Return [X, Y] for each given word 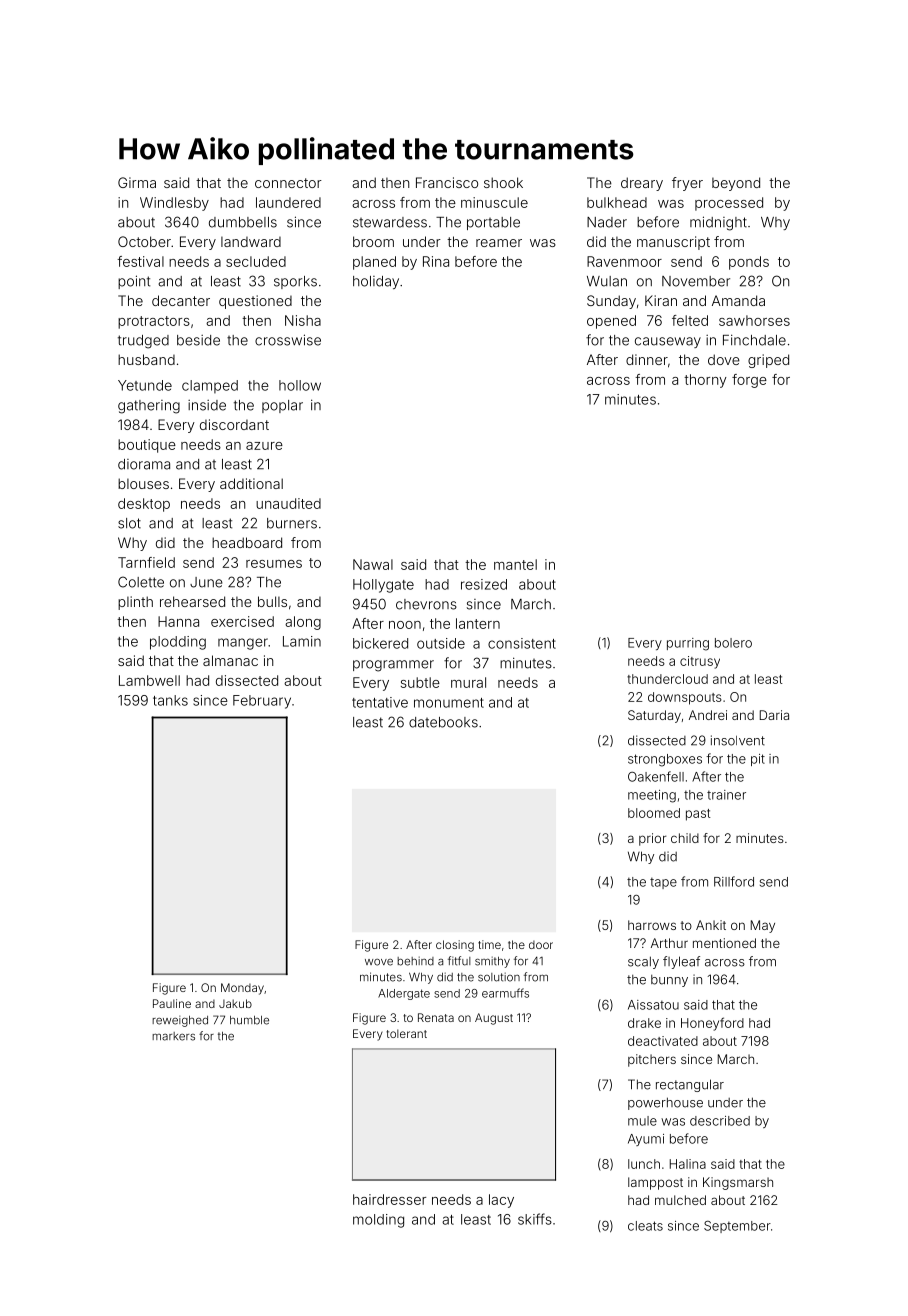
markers [173, 1036]
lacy [501, 1201]
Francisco [447, 182]
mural [468, 682]
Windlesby [174, 204]
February [262, 702]
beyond [736, 184]
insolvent [738, 740]
